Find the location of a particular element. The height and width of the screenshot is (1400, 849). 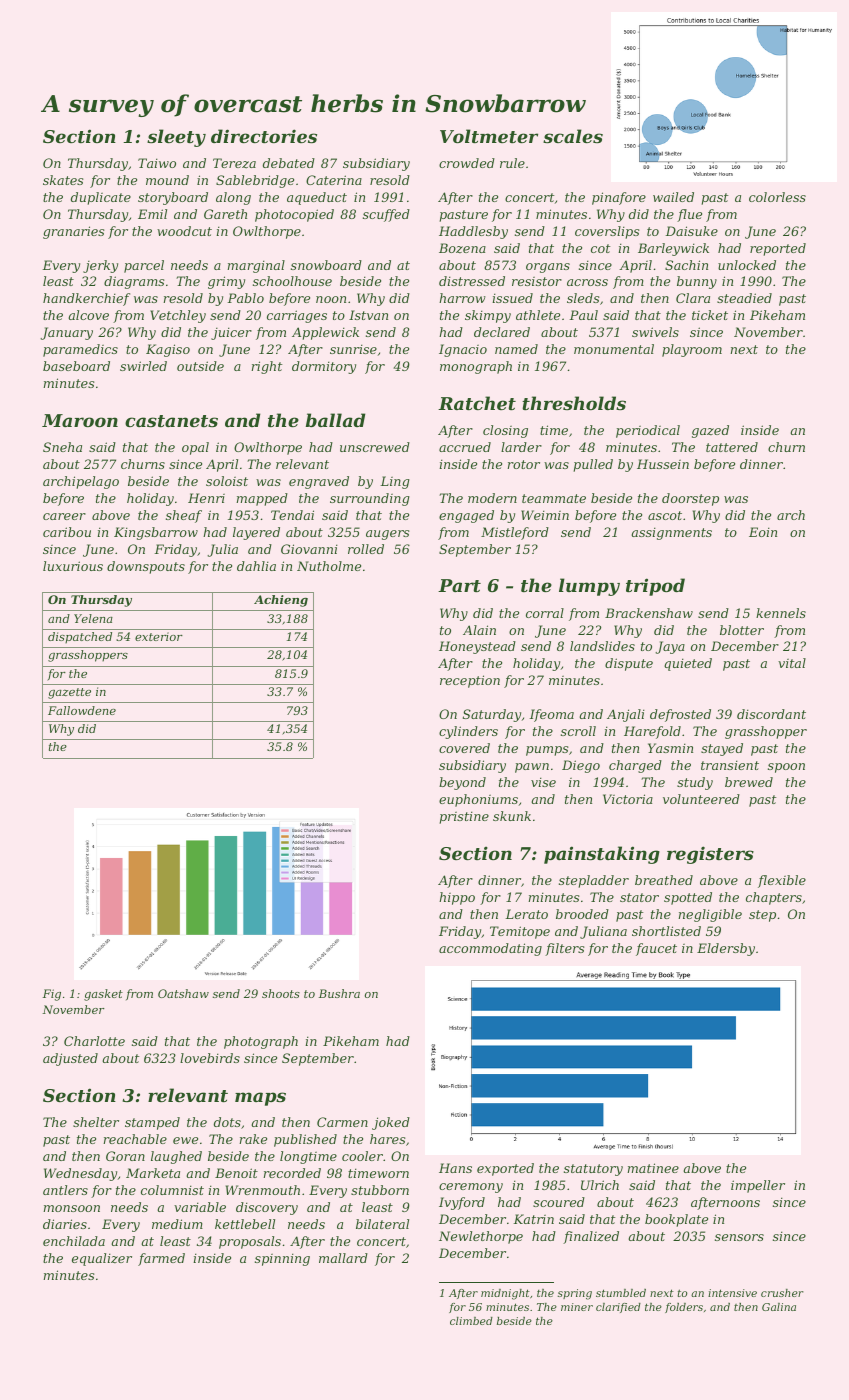

Fallowdene is located at coordinates (82, 710).
